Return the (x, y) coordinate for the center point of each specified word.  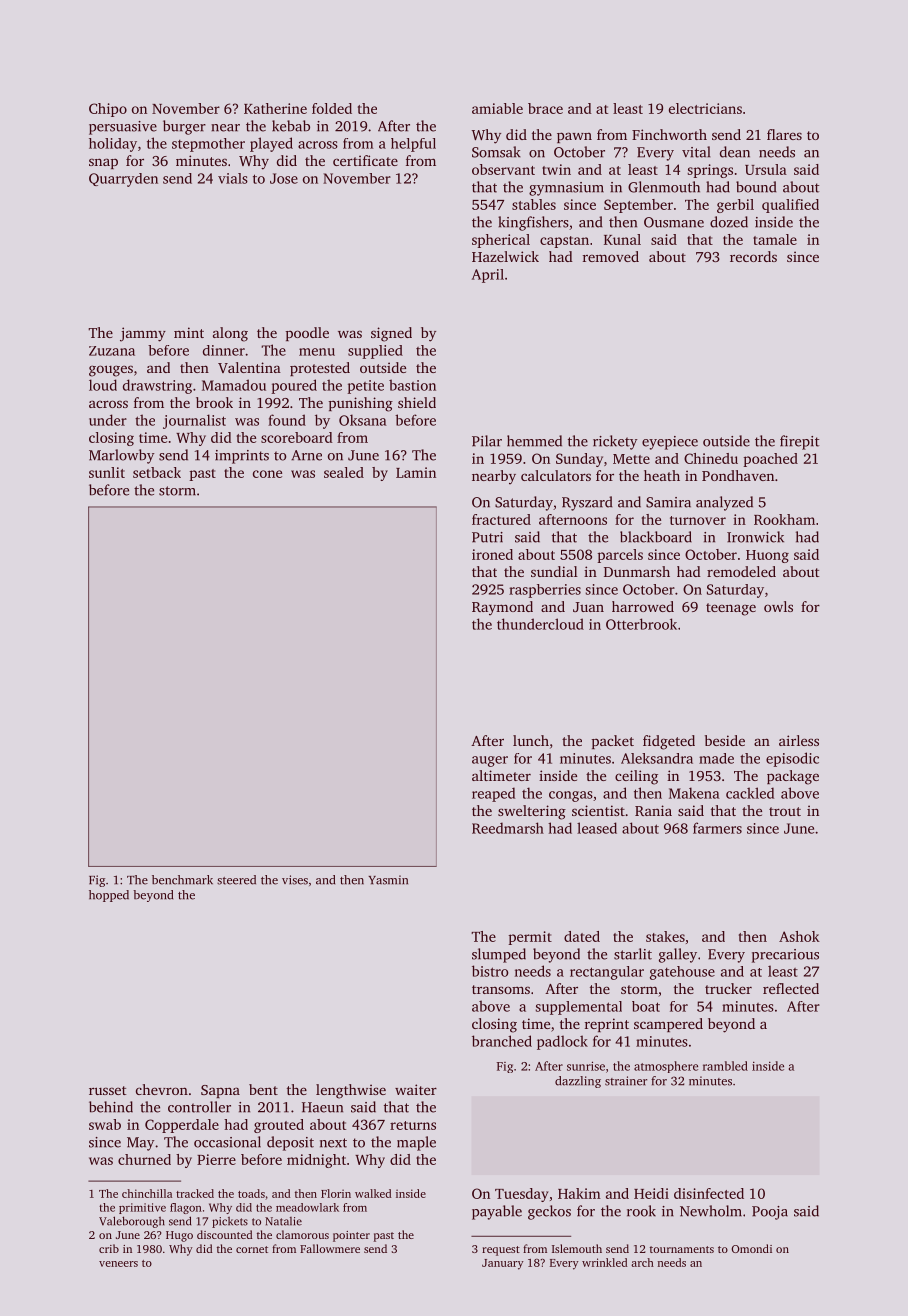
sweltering (532, 812)
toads (251, 1193)
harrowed (643, 606)
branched (502, 1041)
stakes (665, 936)
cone (267, 474)
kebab (291, 126)
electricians (705, 108)
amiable (497, 108)
